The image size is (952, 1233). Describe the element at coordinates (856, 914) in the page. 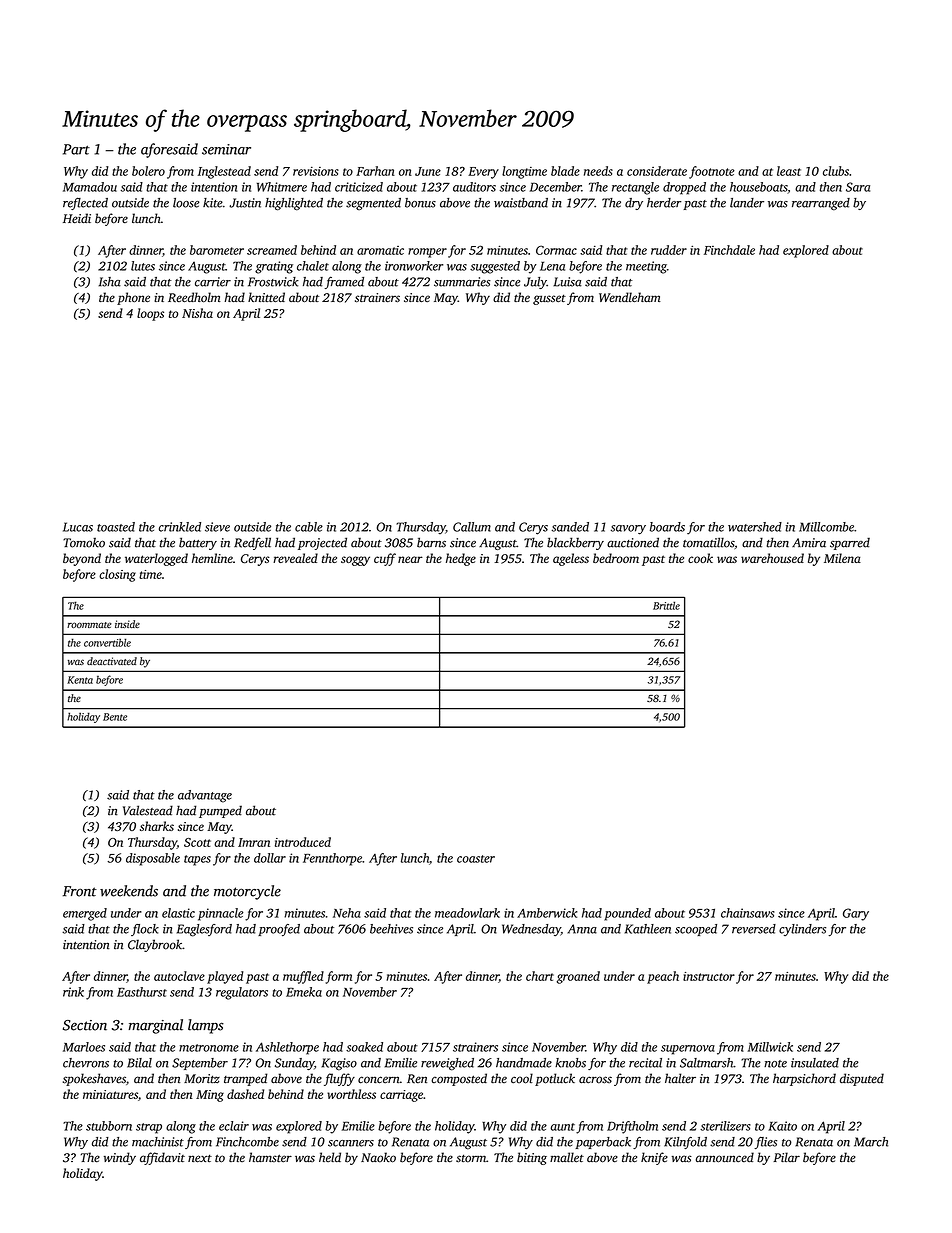

I see `Gary` at that location.
